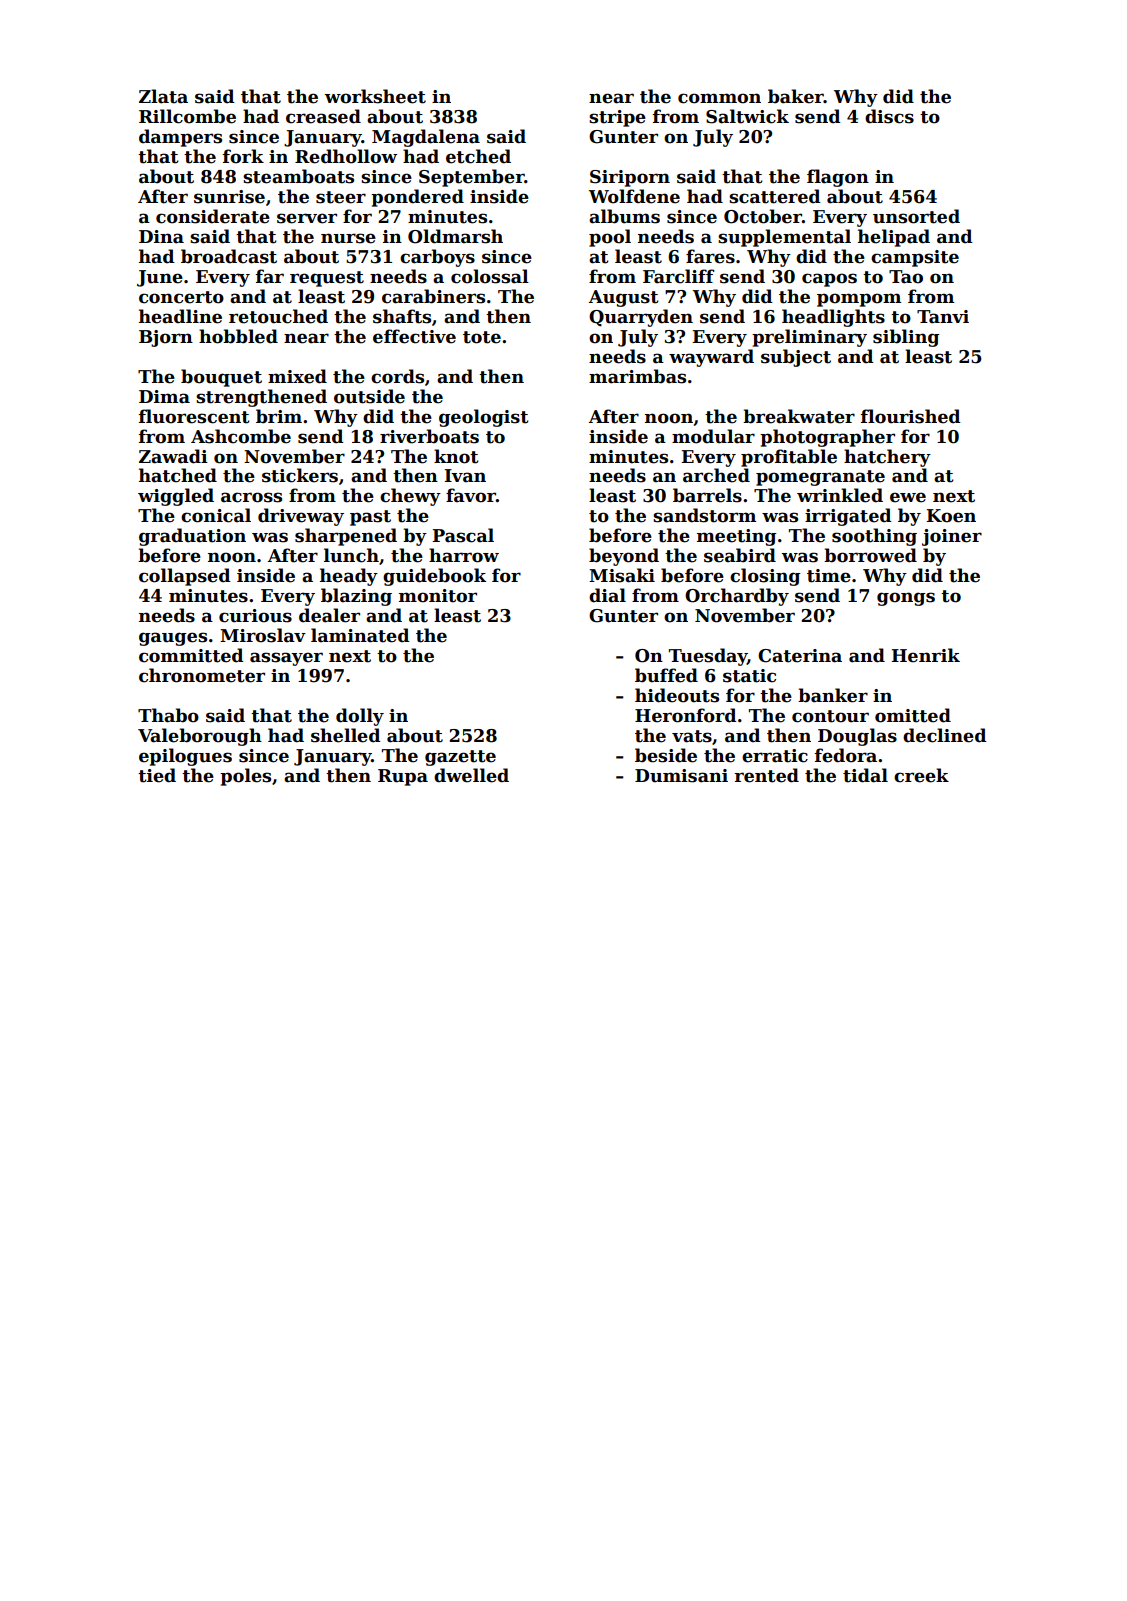 Image resolution: width=1127 pixels, height=1601 pixels. What do you see at coordinates (677, 695) in the image?
I see `hideouts` at bounding box center [677, 695].
